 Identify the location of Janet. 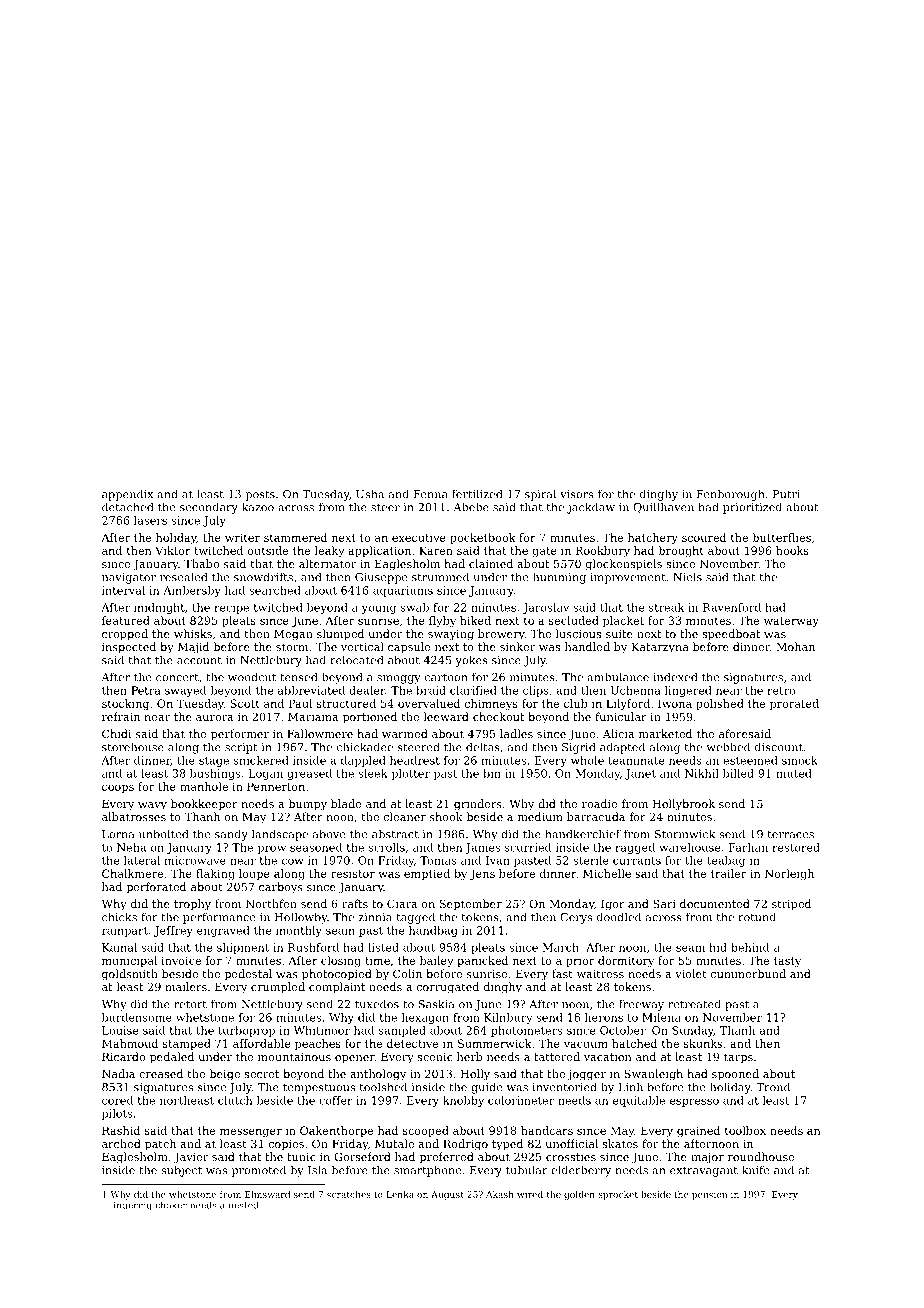
(640, 774).
